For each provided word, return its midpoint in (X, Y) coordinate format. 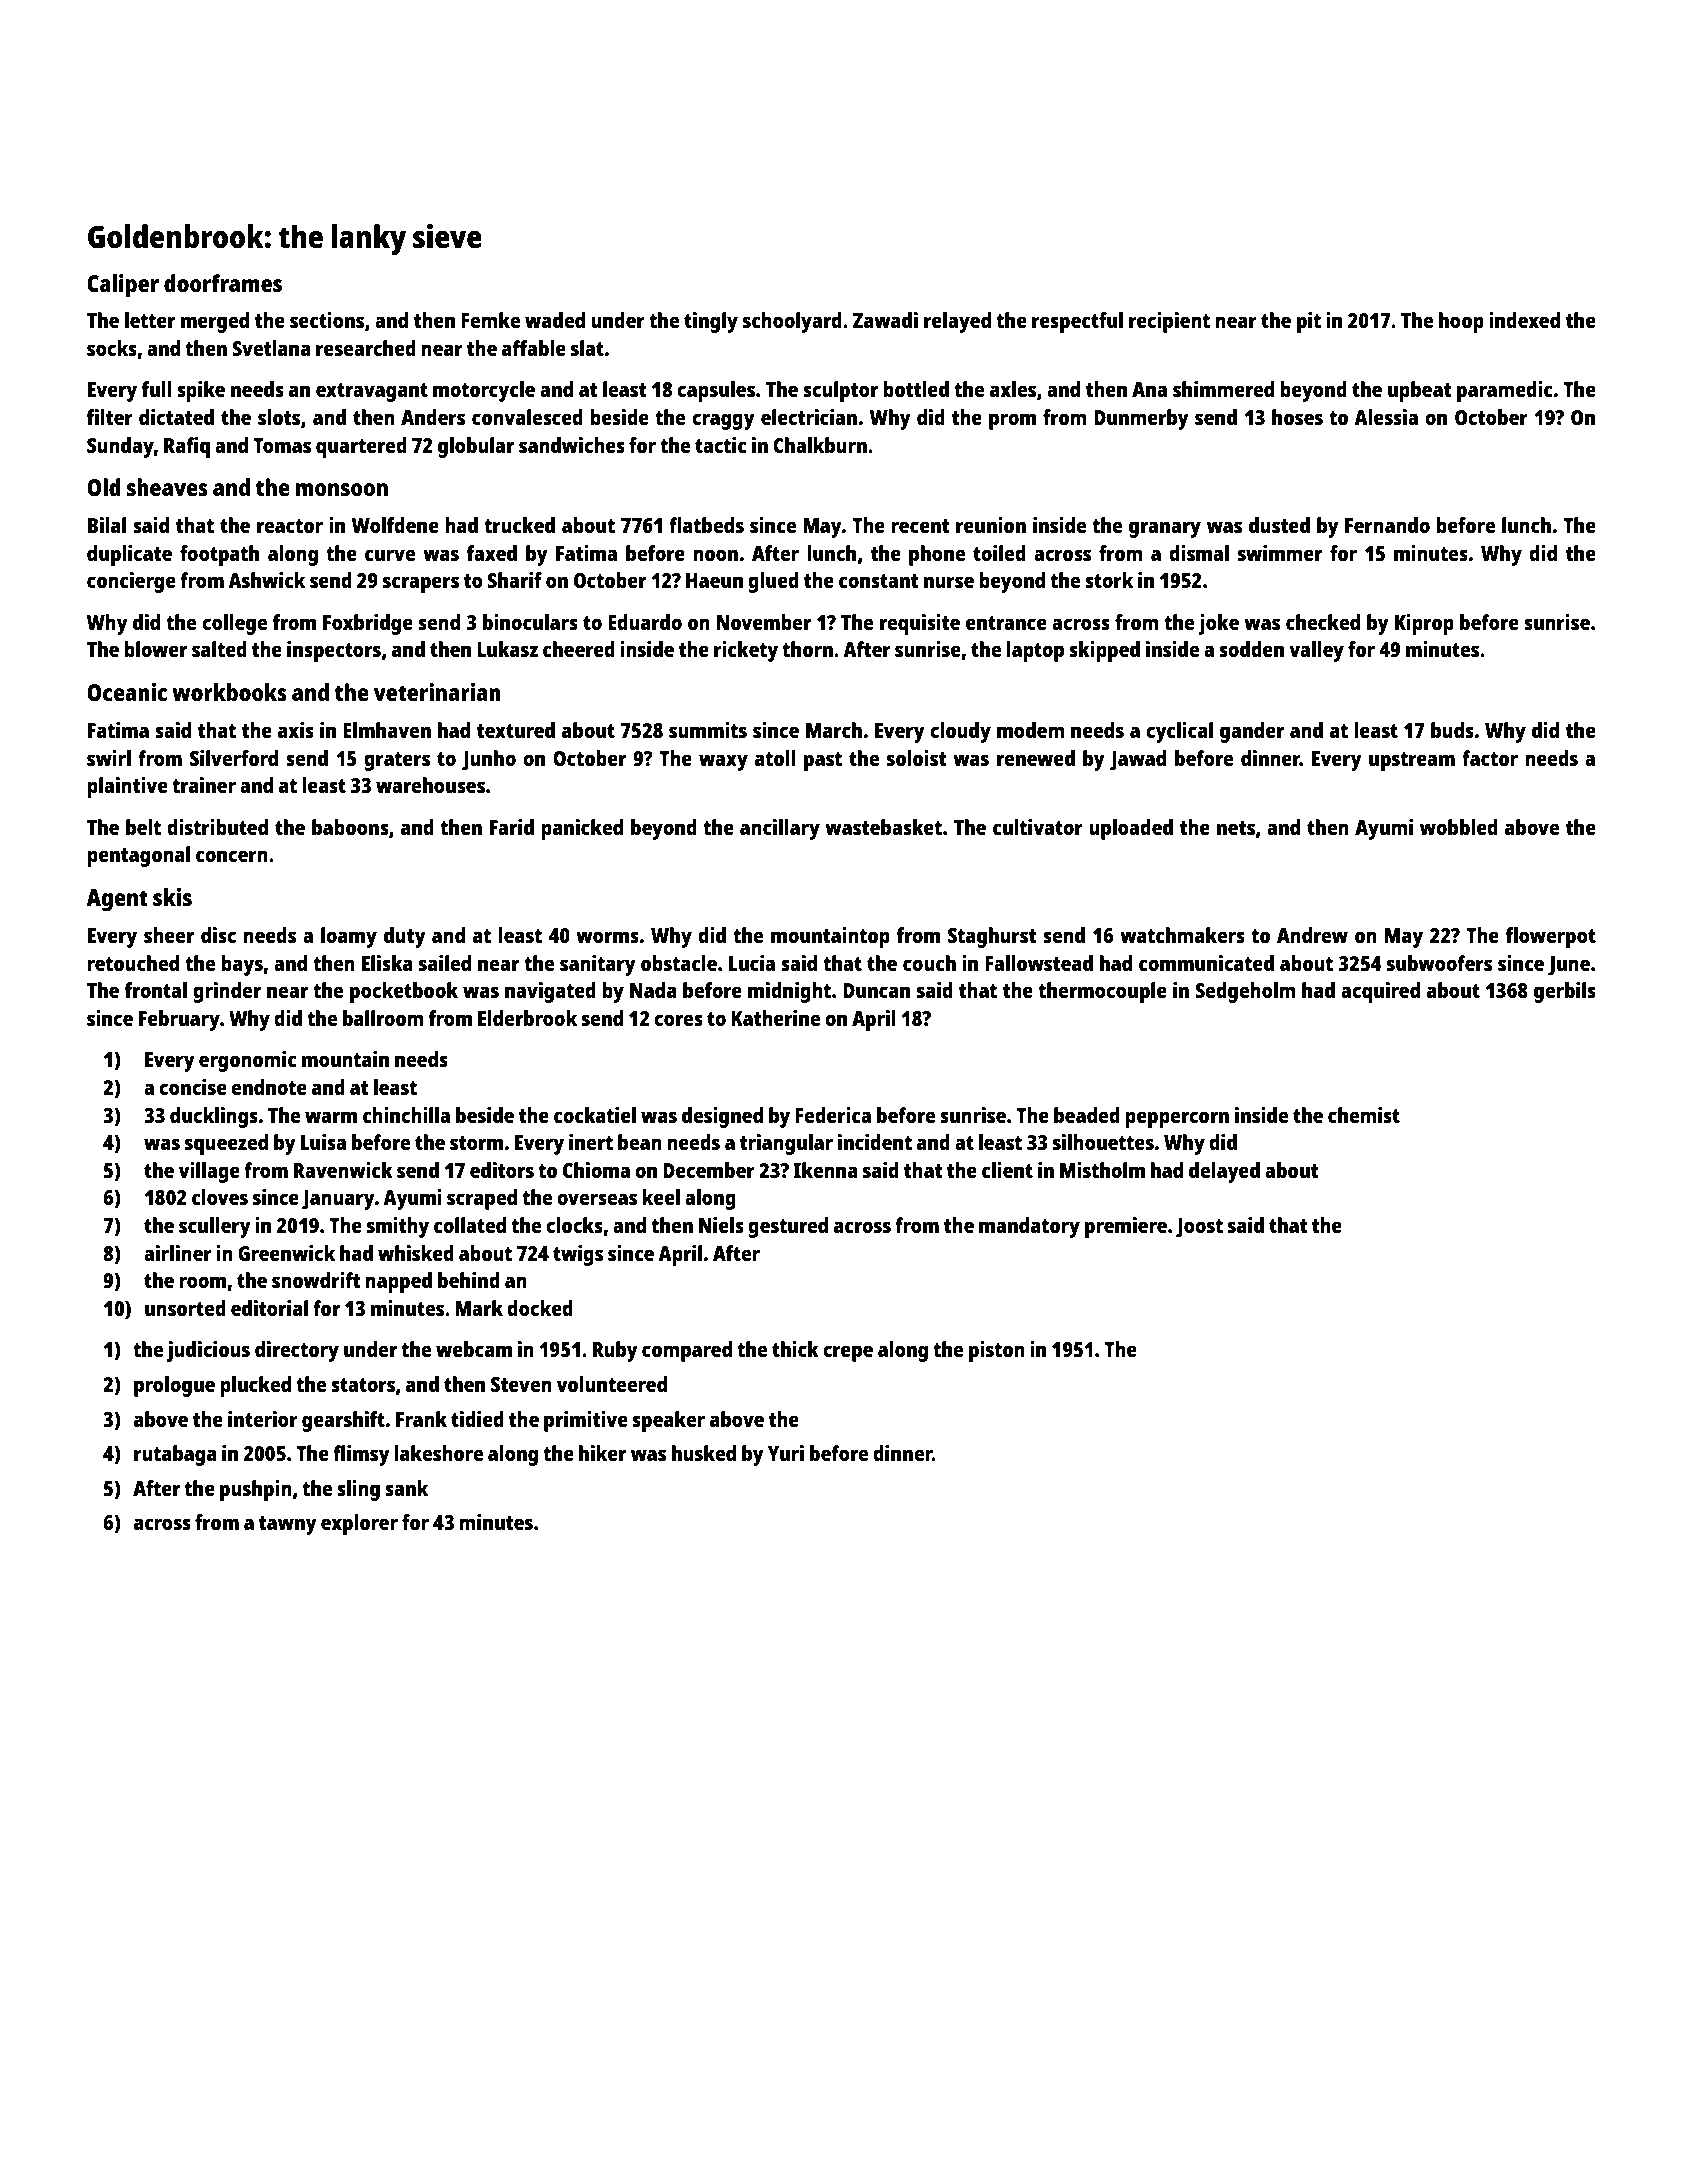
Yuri (786, 1453)
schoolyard (792, 322)
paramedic (1505, 391)
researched (366, 348)
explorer (359, 1524)
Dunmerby (1141, 419)
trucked (519, 525)
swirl (109, 758)
